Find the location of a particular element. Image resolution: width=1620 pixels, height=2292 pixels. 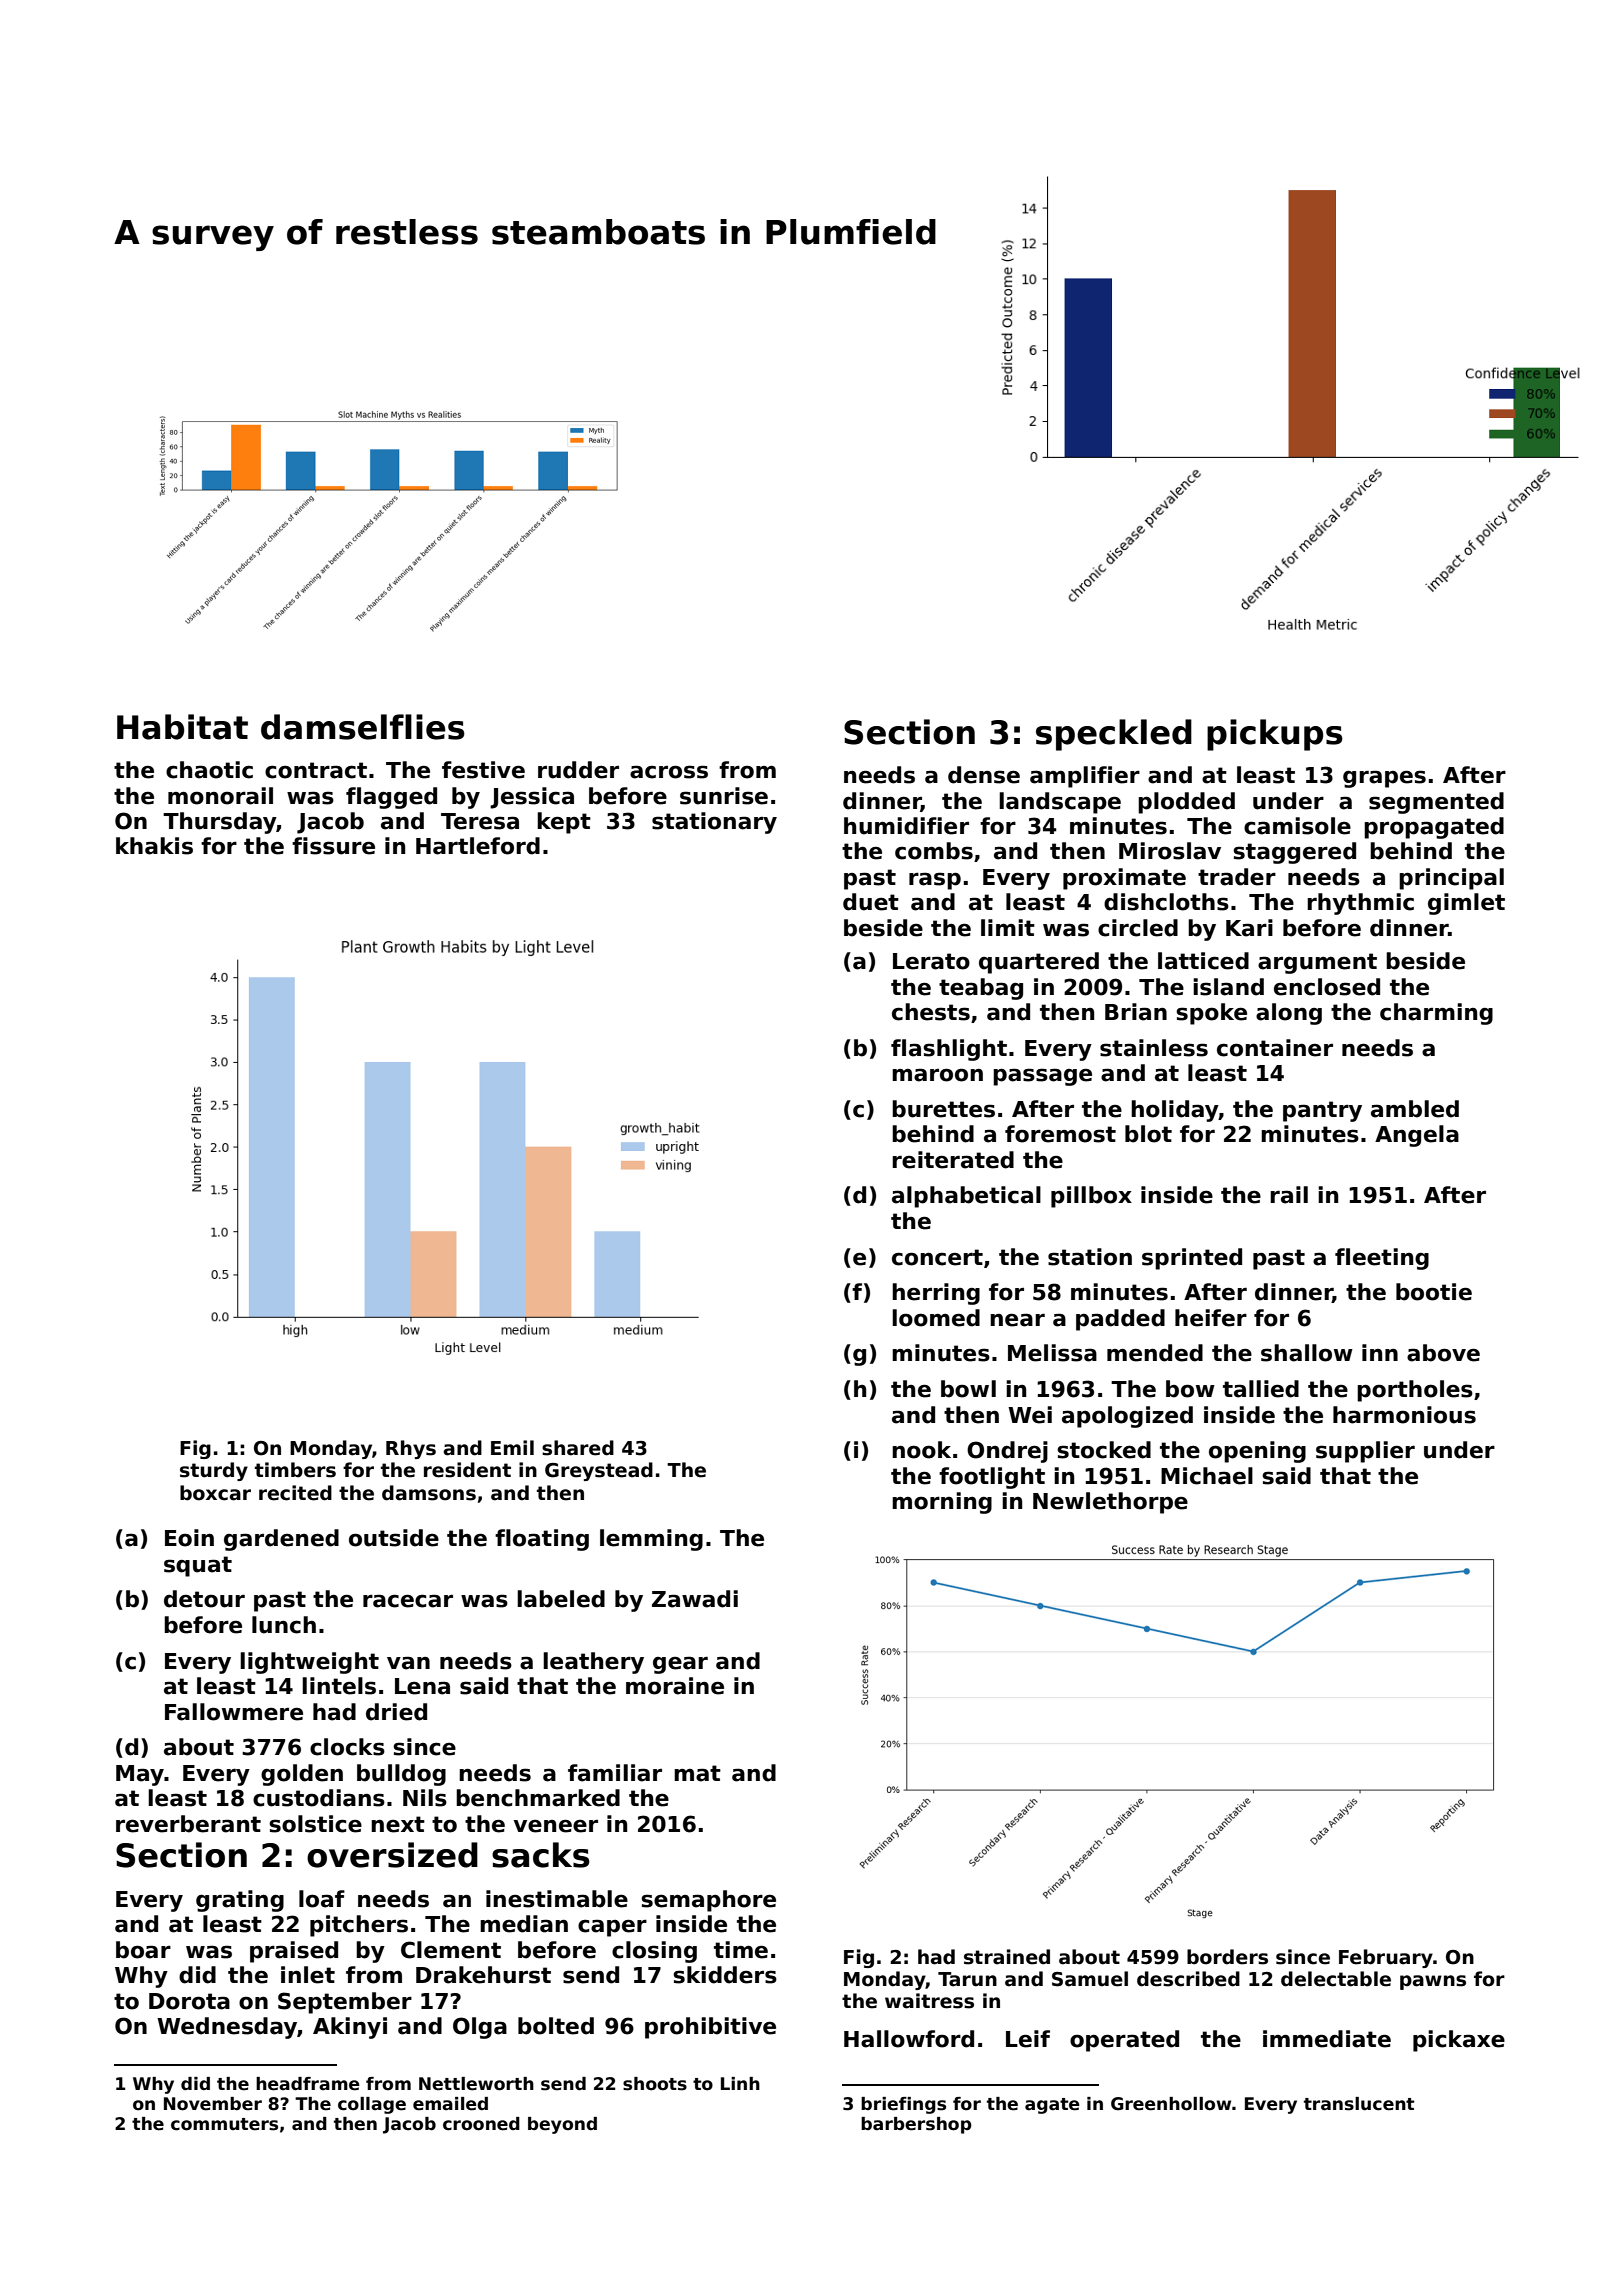

tallied is located at coordinates (1261, 1389).
